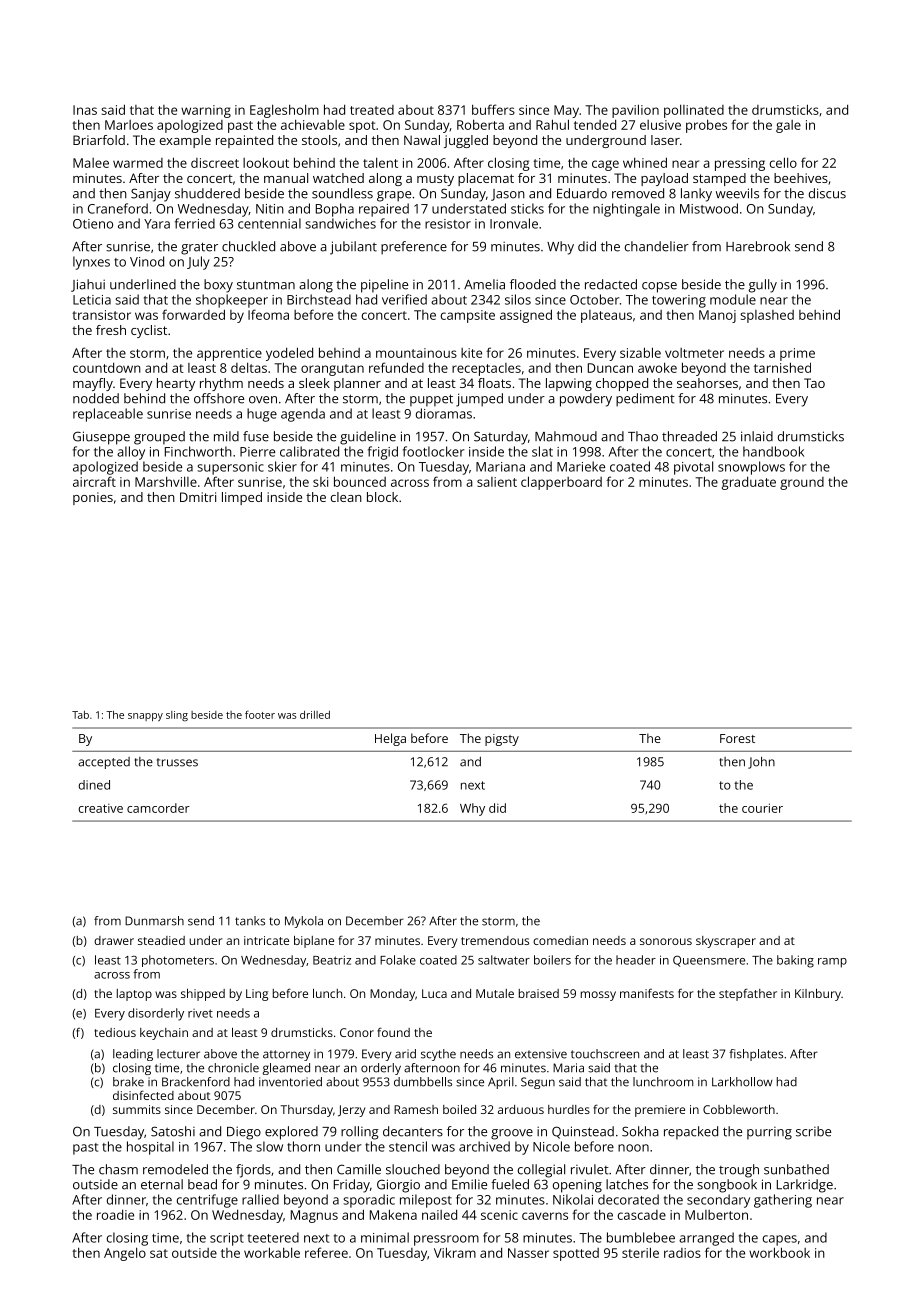  What do you see at coordinates (242, 498) in the screenshot?
I see `limped` at bounding box center [242, 498].
